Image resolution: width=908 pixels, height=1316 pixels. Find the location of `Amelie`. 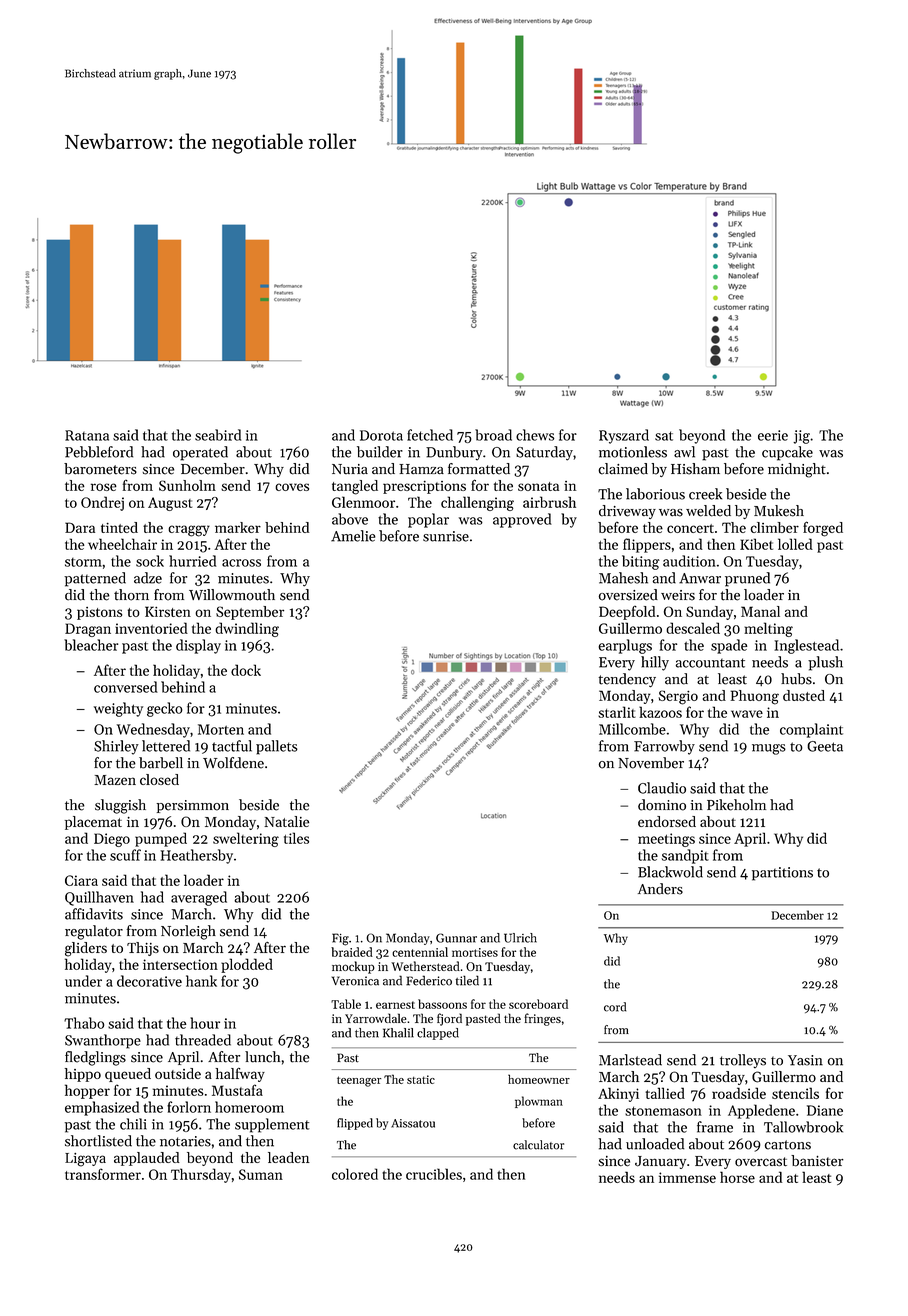

Amelie is located at coordinates (353, 536).
